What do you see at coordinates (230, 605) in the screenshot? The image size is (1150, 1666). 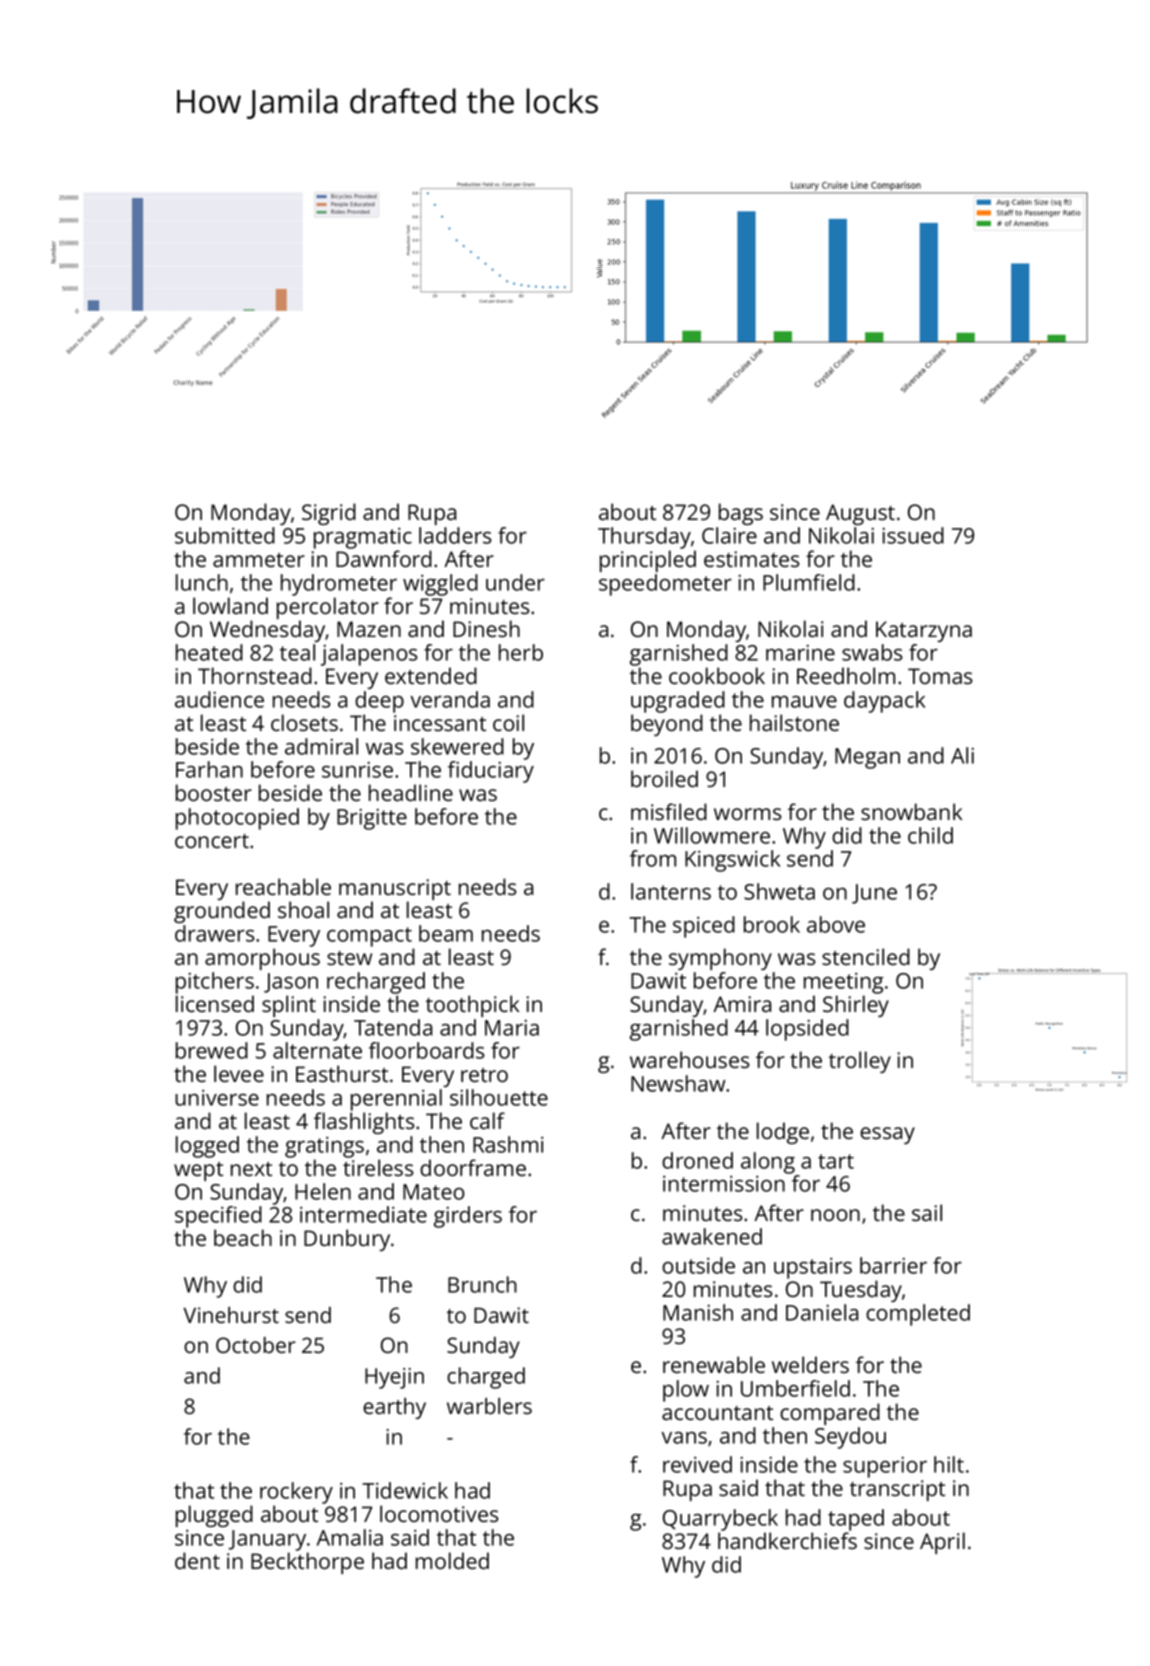 I see `lowland` at bounding box center [230, 605].
